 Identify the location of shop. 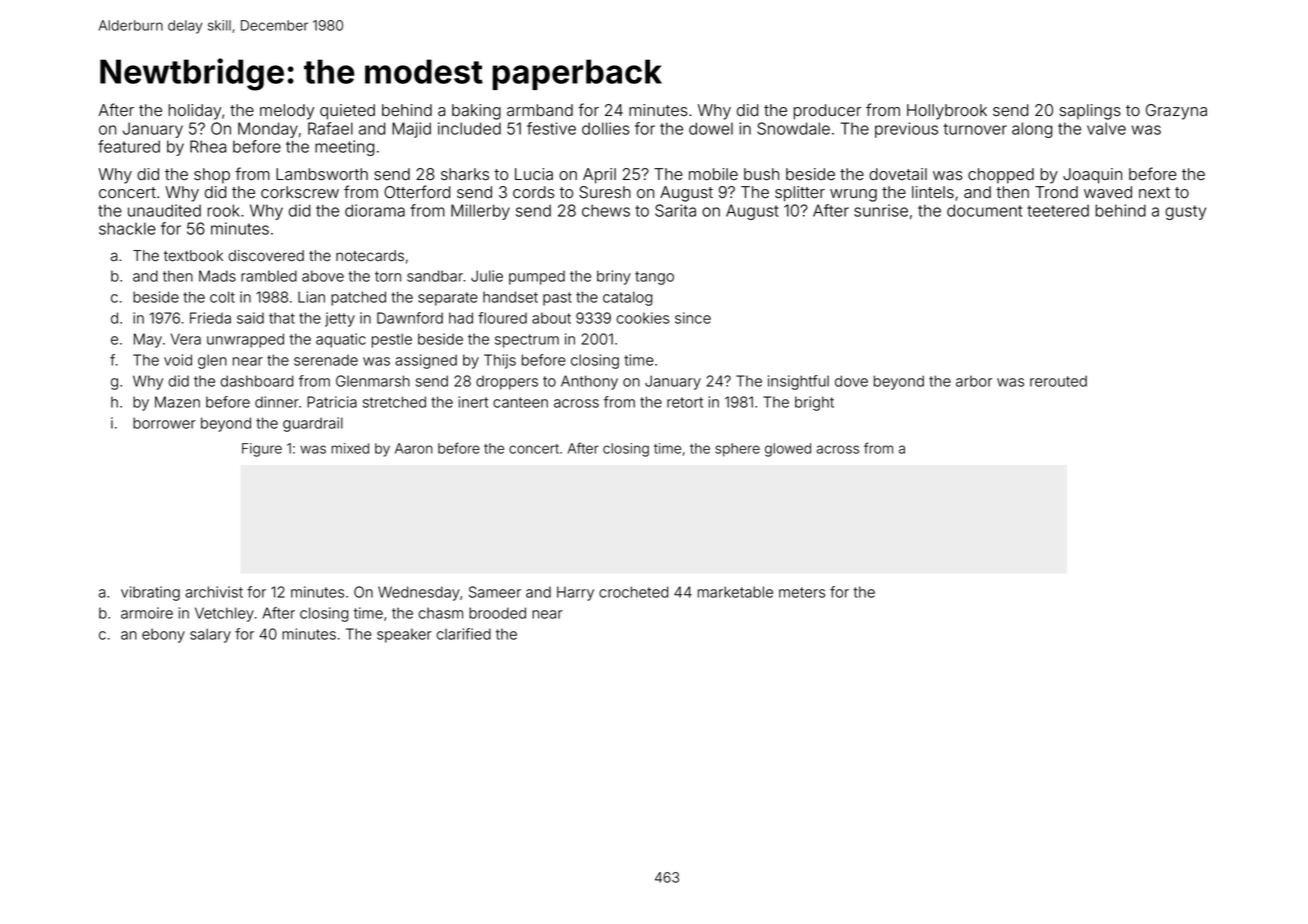
(212, 175).
